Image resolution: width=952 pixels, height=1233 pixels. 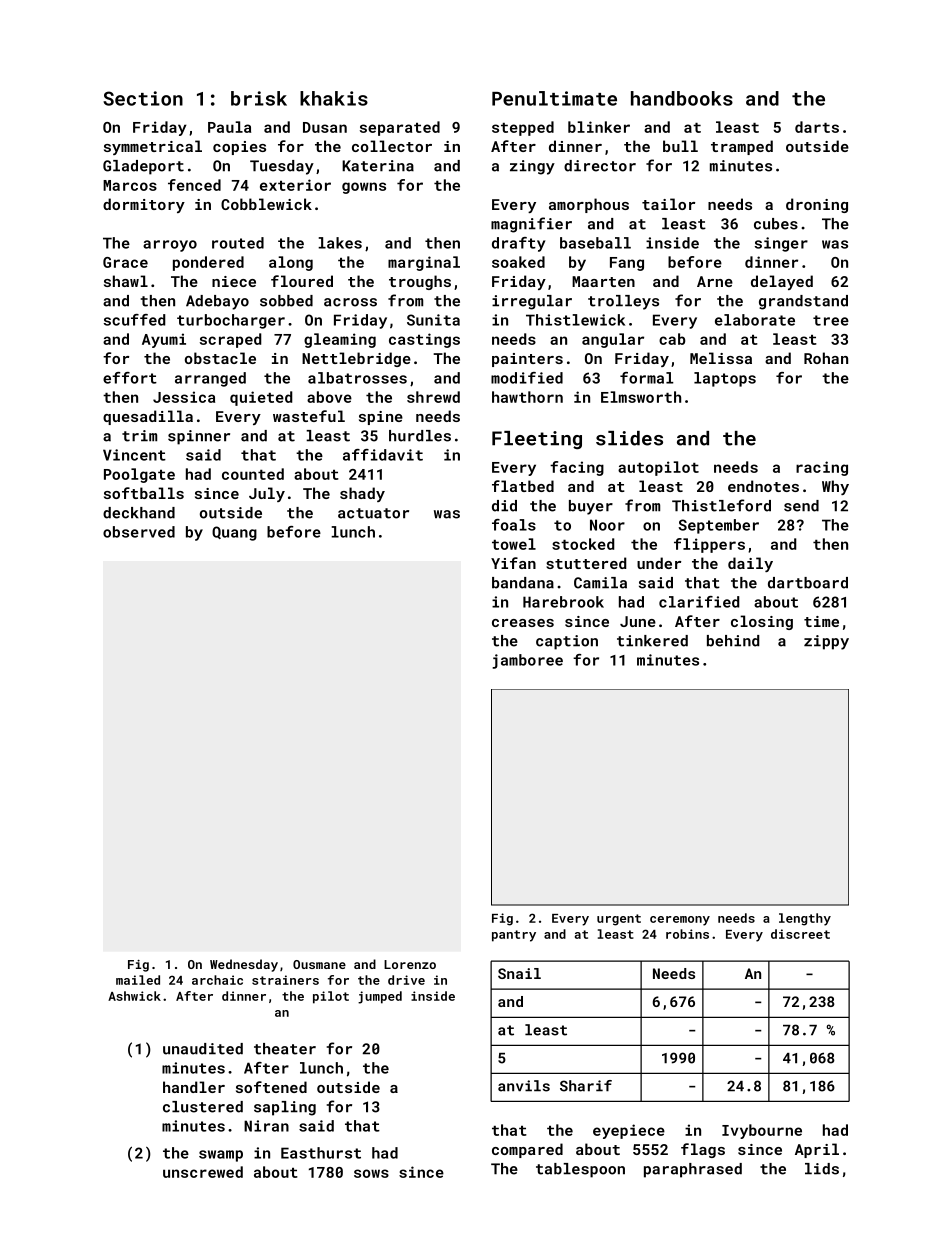 I want to click on discreet, so click(x=800, y=934).
